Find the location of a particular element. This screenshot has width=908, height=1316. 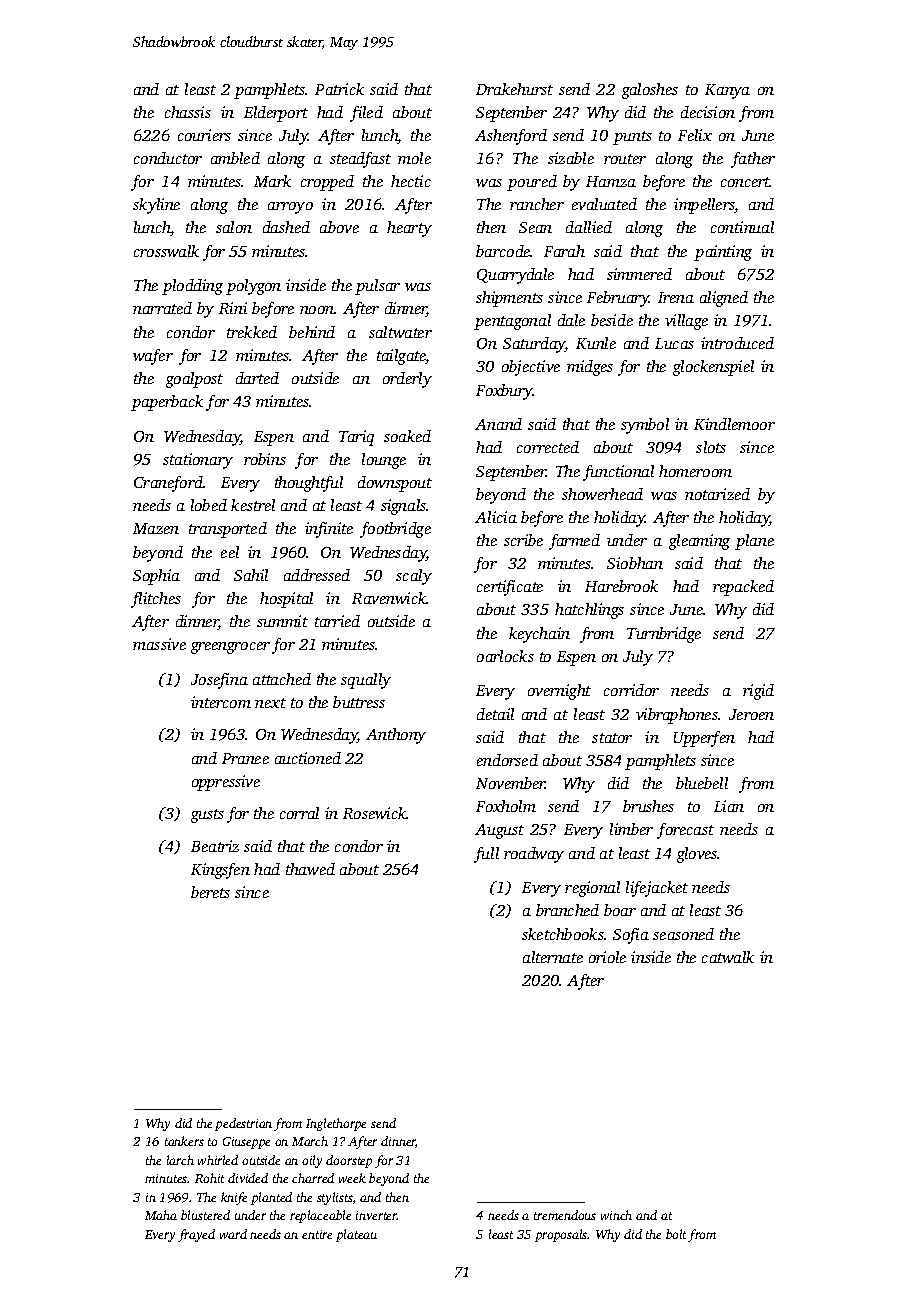

Kanya is located at coordinates (727, 91).
